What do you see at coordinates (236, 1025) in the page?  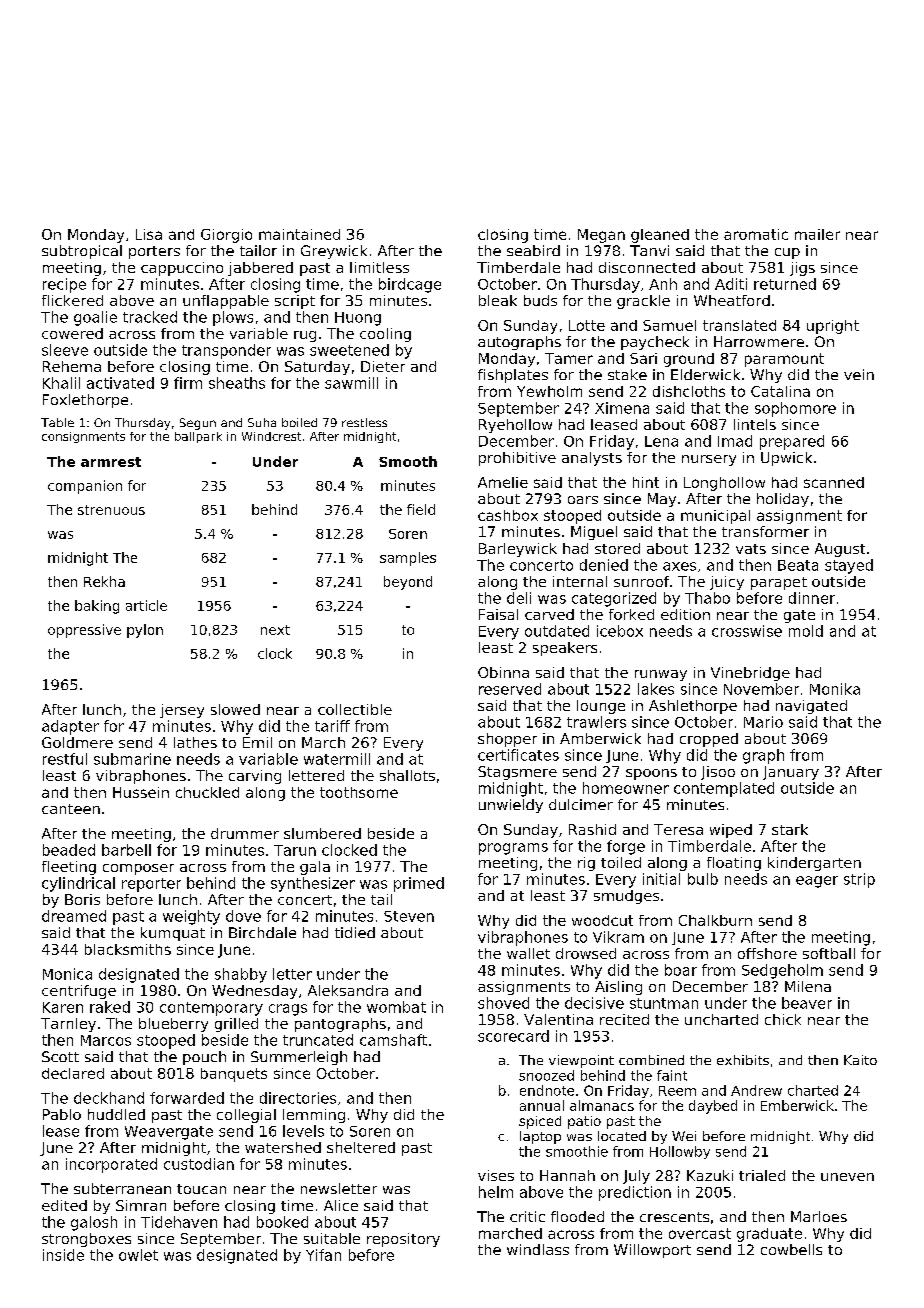 I see `grilled` at bounding box center [236, 1025].
